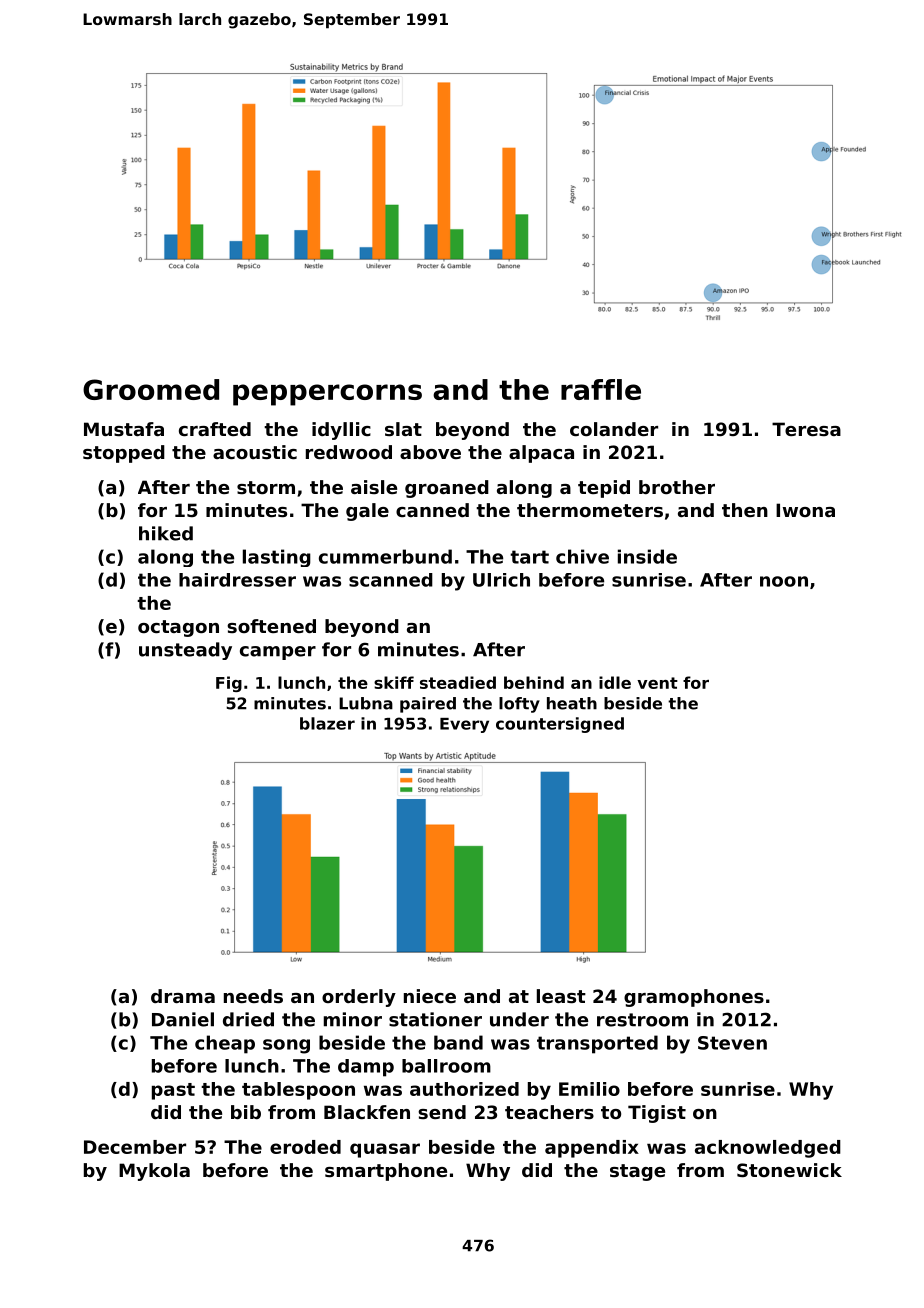 Image resolution: width=924 pixels, height=1308 pixels. Describe the element at coordinates (349, 452) in the screenshot. I see `redwood` at that location.
